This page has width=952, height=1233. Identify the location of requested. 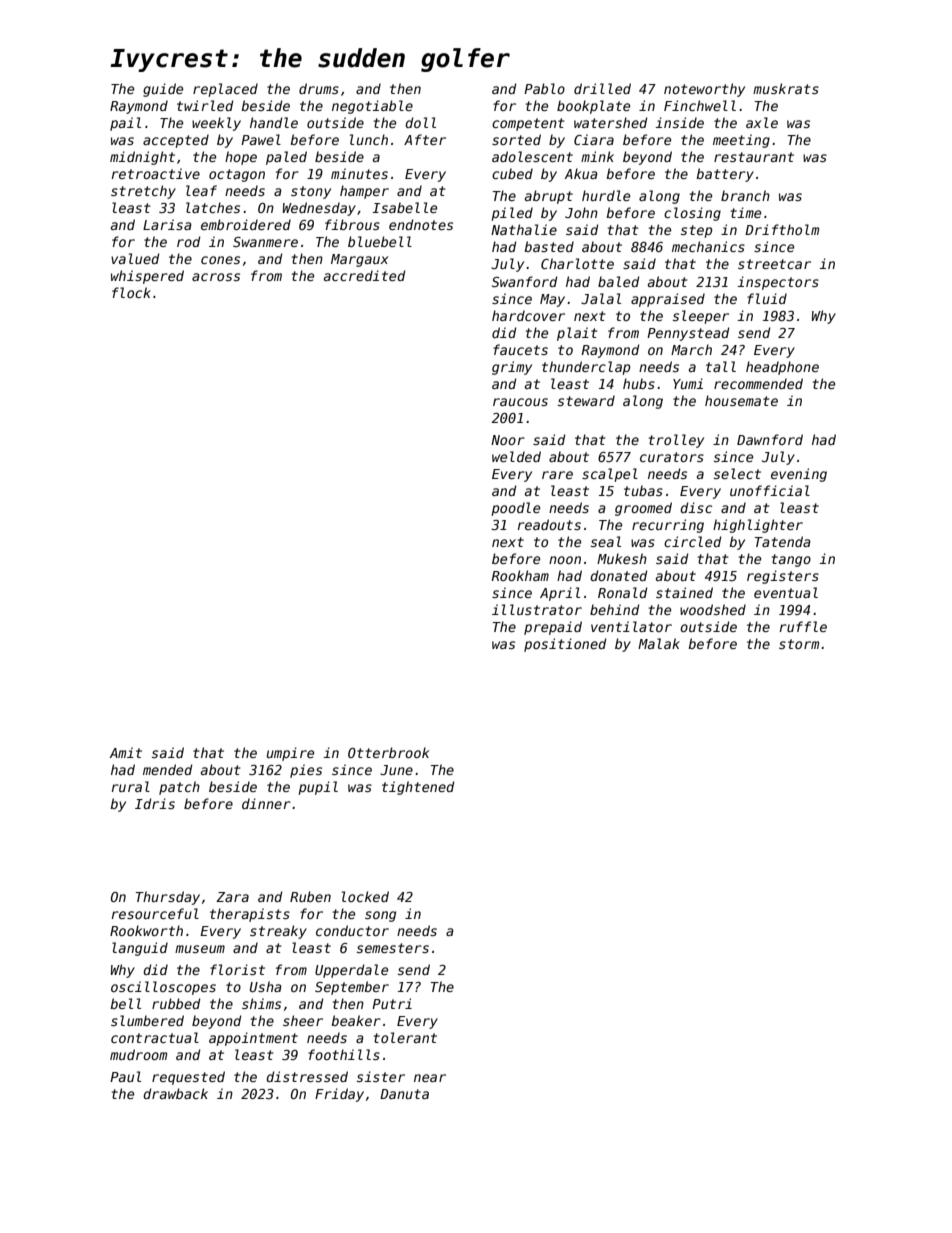
(188, 1078).
